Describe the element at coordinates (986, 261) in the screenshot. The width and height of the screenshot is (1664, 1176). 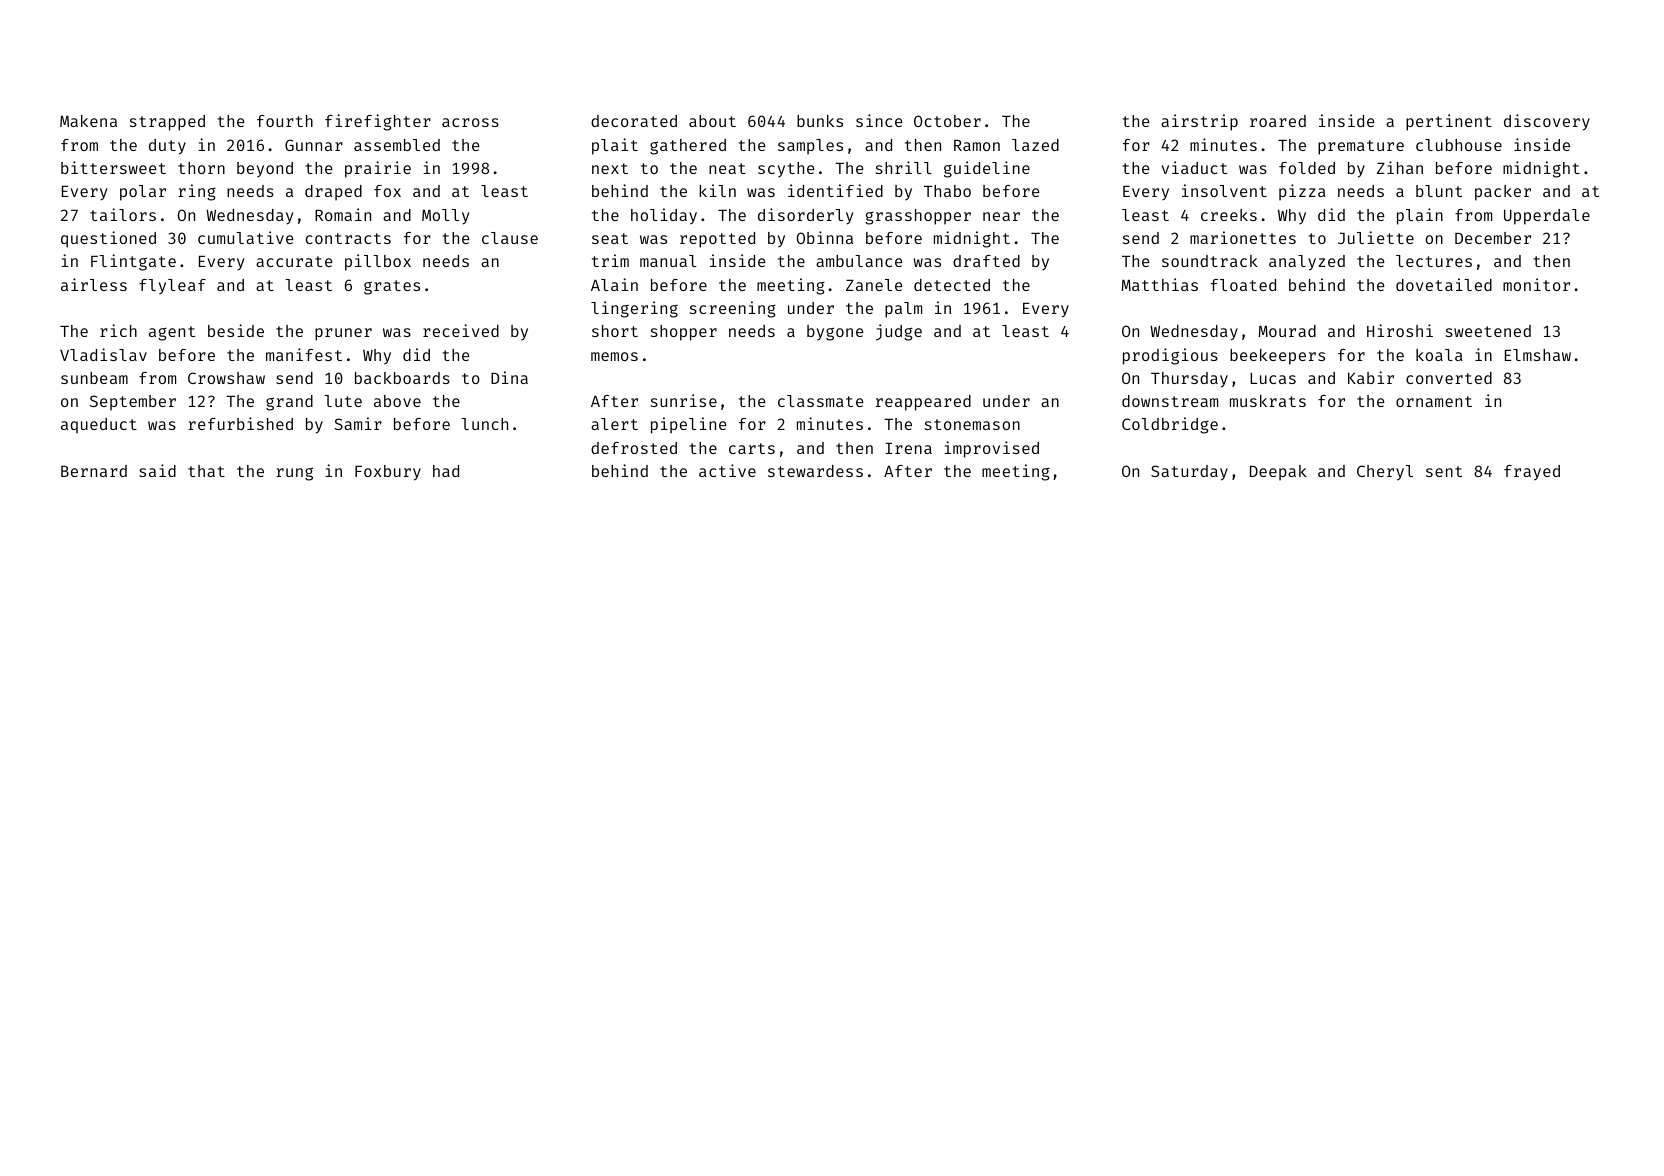
I see `drafted` at that location.
